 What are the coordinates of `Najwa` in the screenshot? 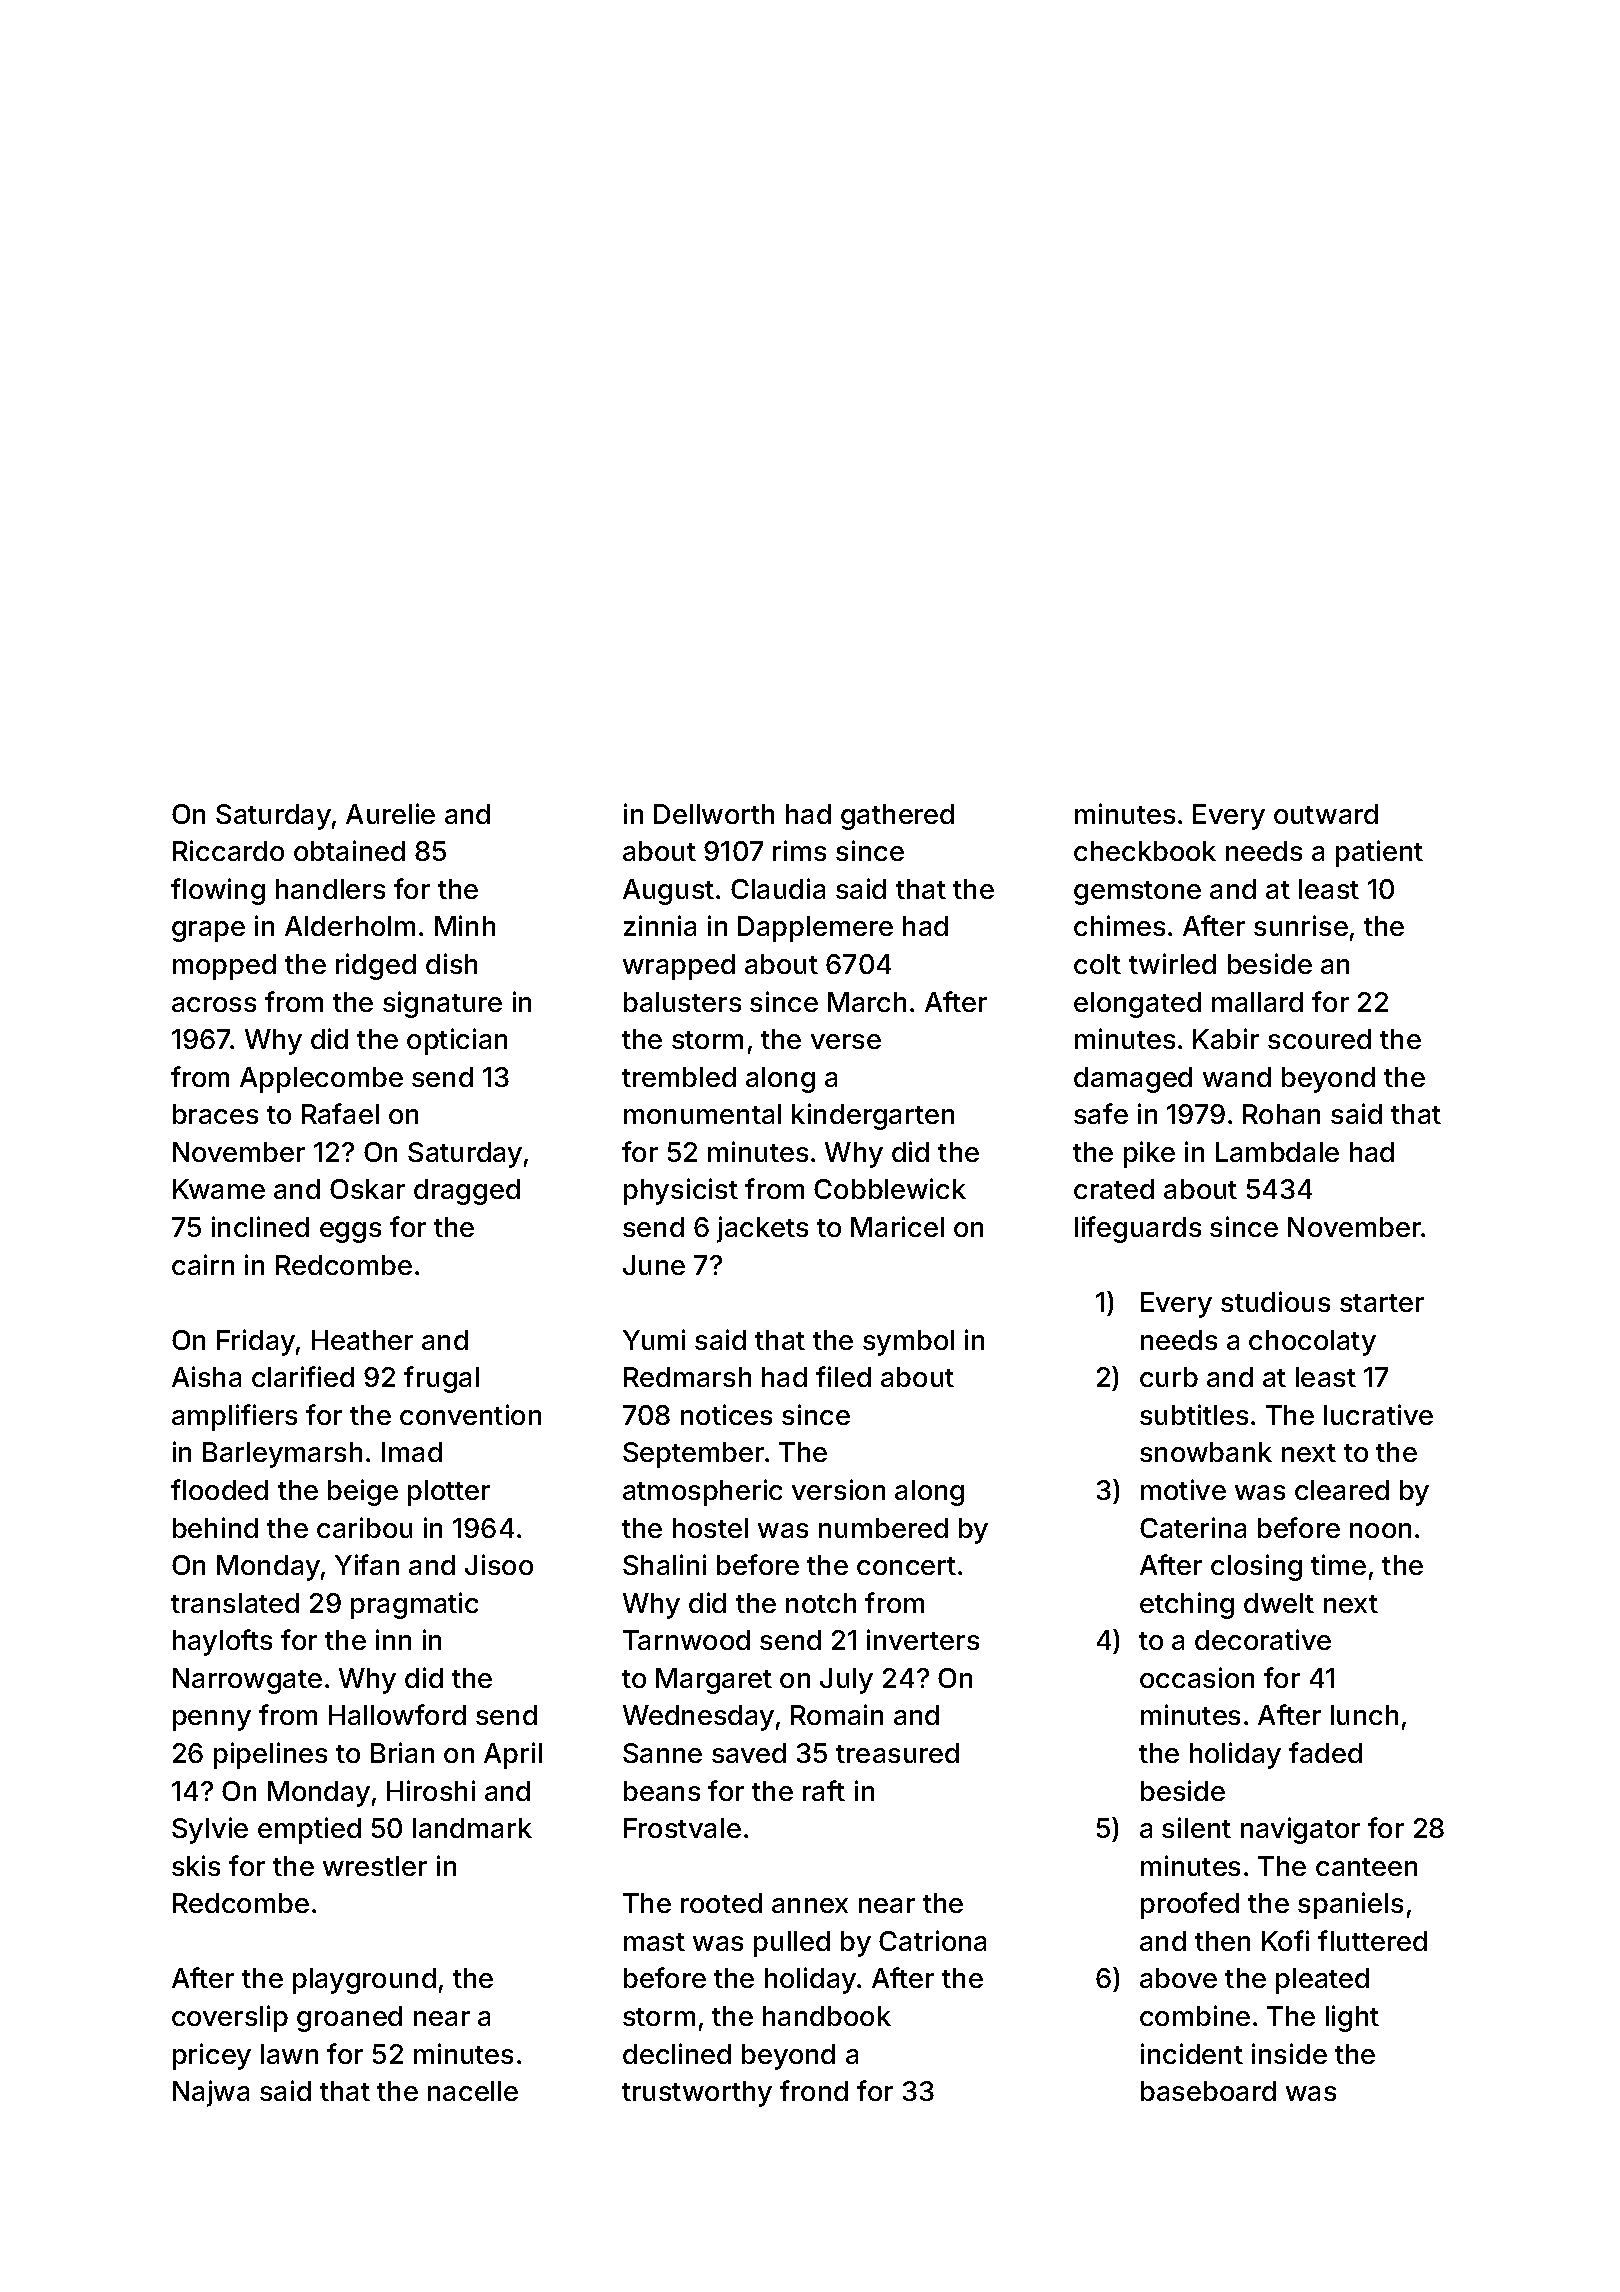 It's located at (211, 2093).
